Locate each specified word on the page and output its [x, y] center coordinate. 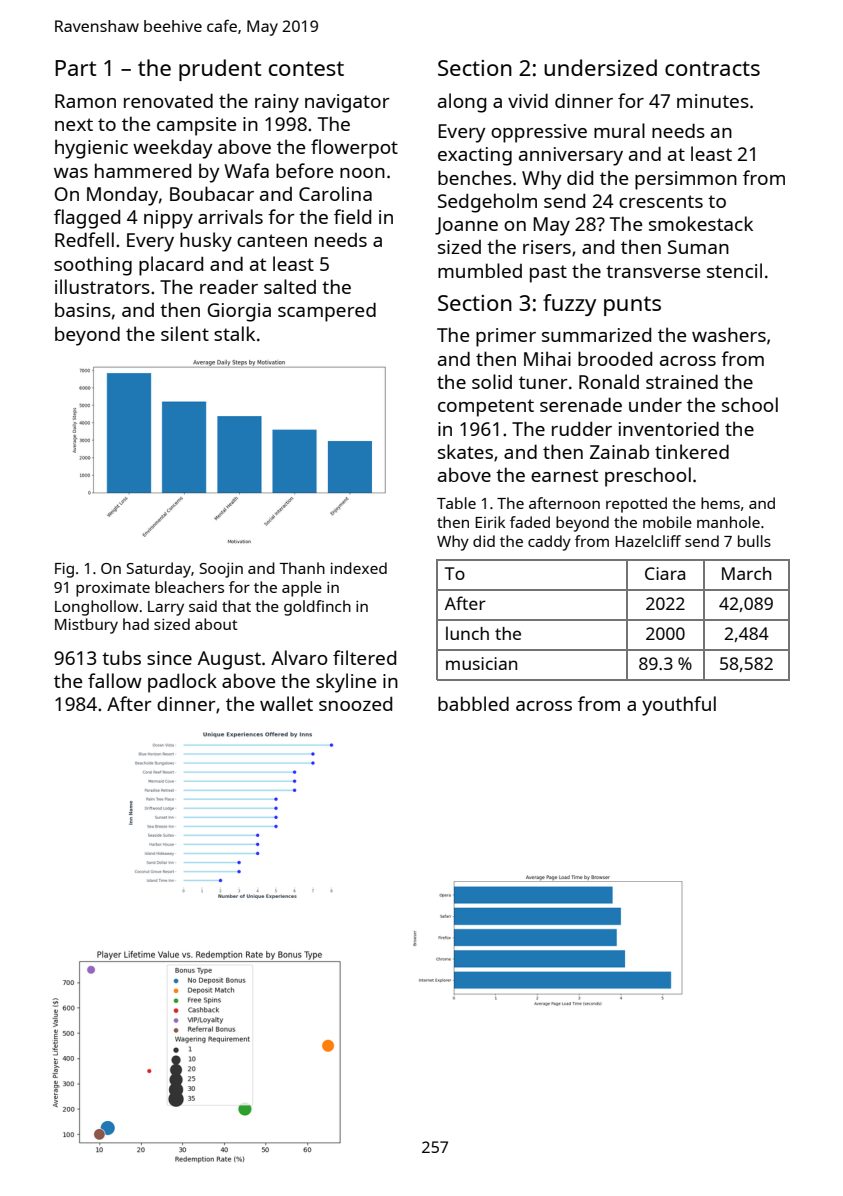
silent [185, 333]
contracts [712, 68]
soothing [93, 266]
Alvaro [299, 657]
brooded [615, 358]
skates [465, 451]
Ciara [665, 573]
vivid [528, 100]
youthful [679, 706]
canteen [272, 240]
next [74, 124]
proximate [113, 589]
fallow [115, 680]
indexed [359, 568]
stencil [734, 270]
